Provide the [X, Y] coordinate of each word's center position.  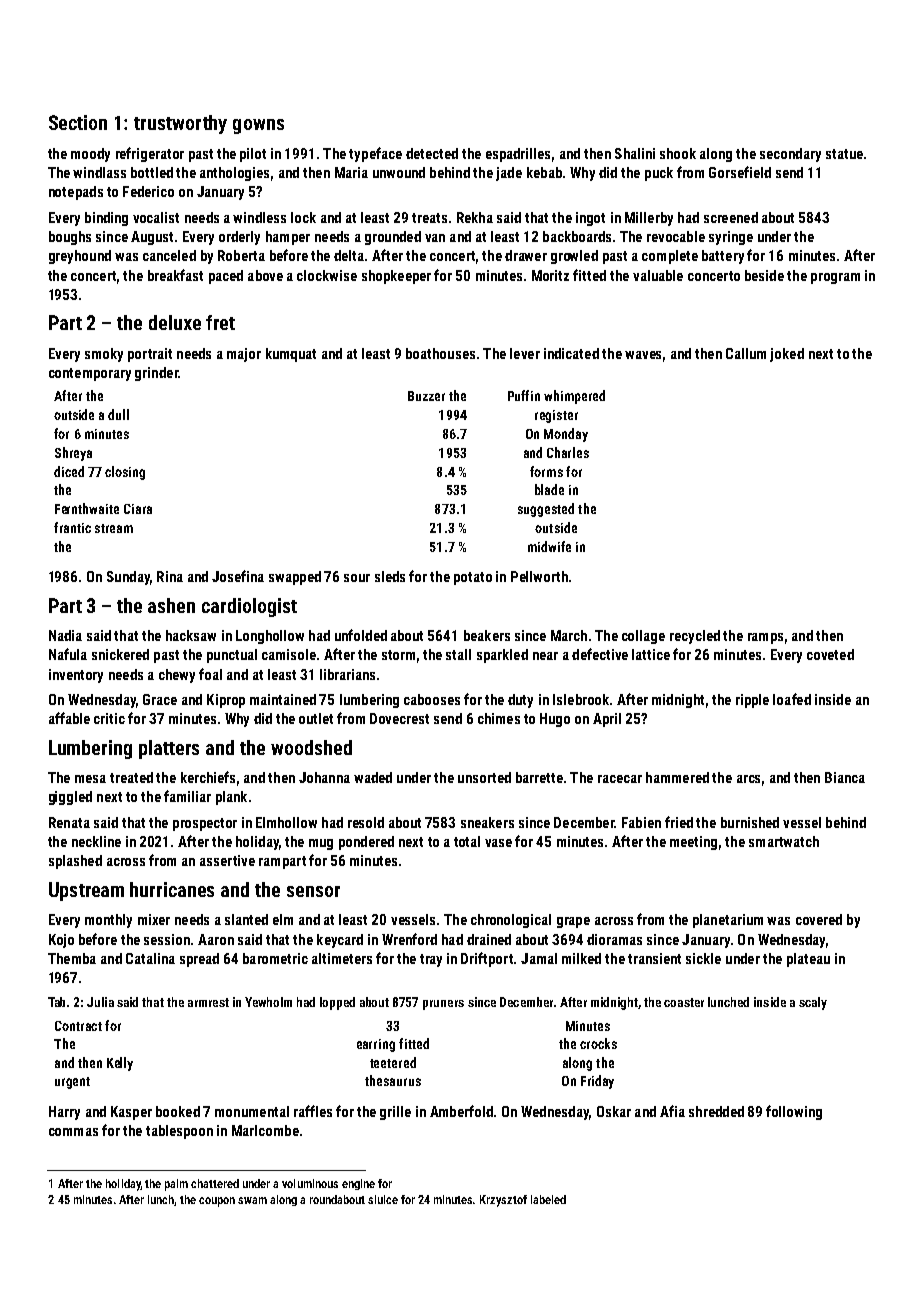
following [794, 1112]
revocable [676, 236]
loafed [792, 699]
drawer [526, 255]
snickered [120, 654]
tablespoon [179, 1132]
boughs [70, 238]
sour [357, 578]
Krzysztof [503, 1201]
